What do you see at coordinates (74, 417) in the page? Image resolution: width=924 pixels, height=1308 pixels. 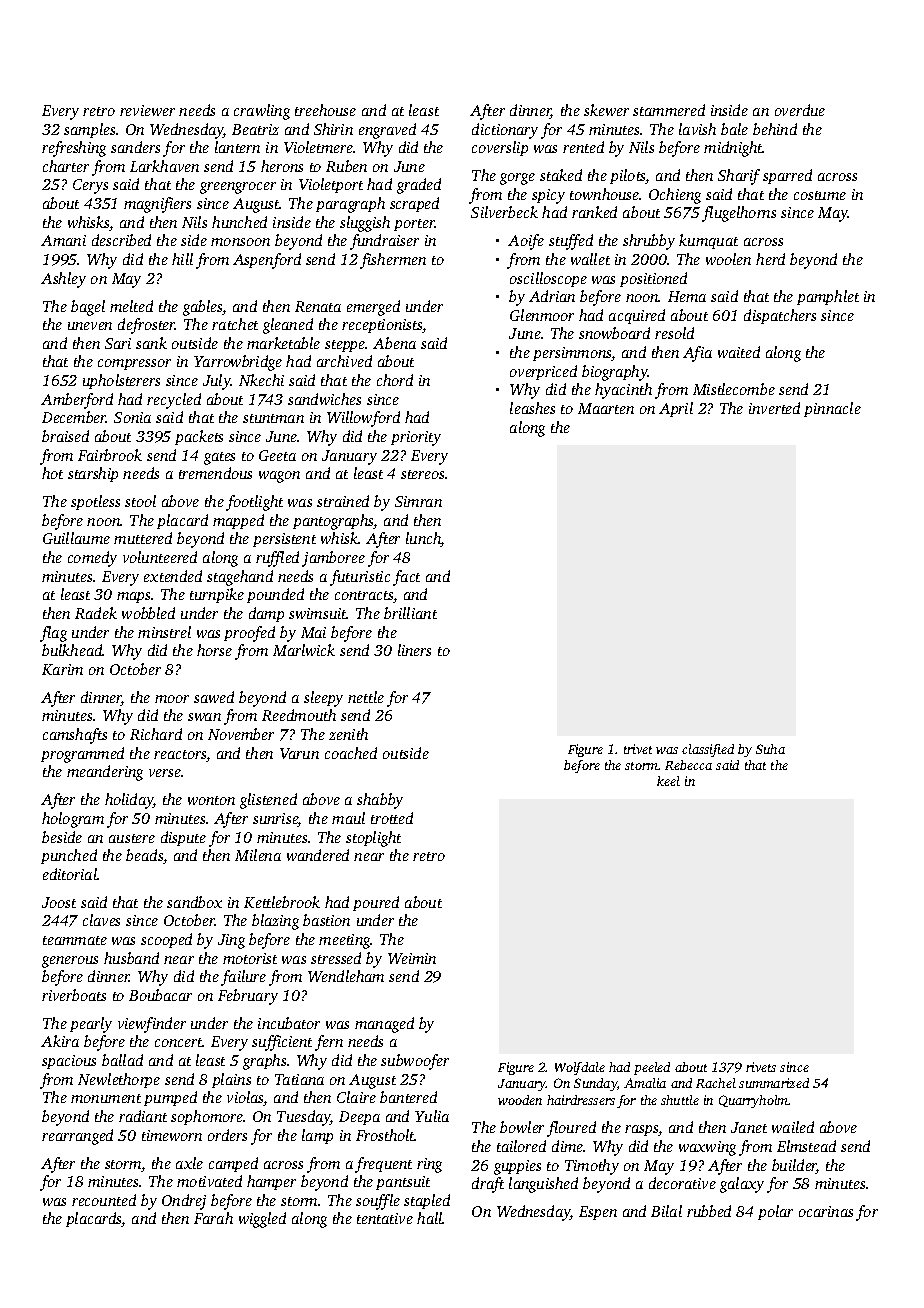 I see `December` at bounding box center [74, 417].
